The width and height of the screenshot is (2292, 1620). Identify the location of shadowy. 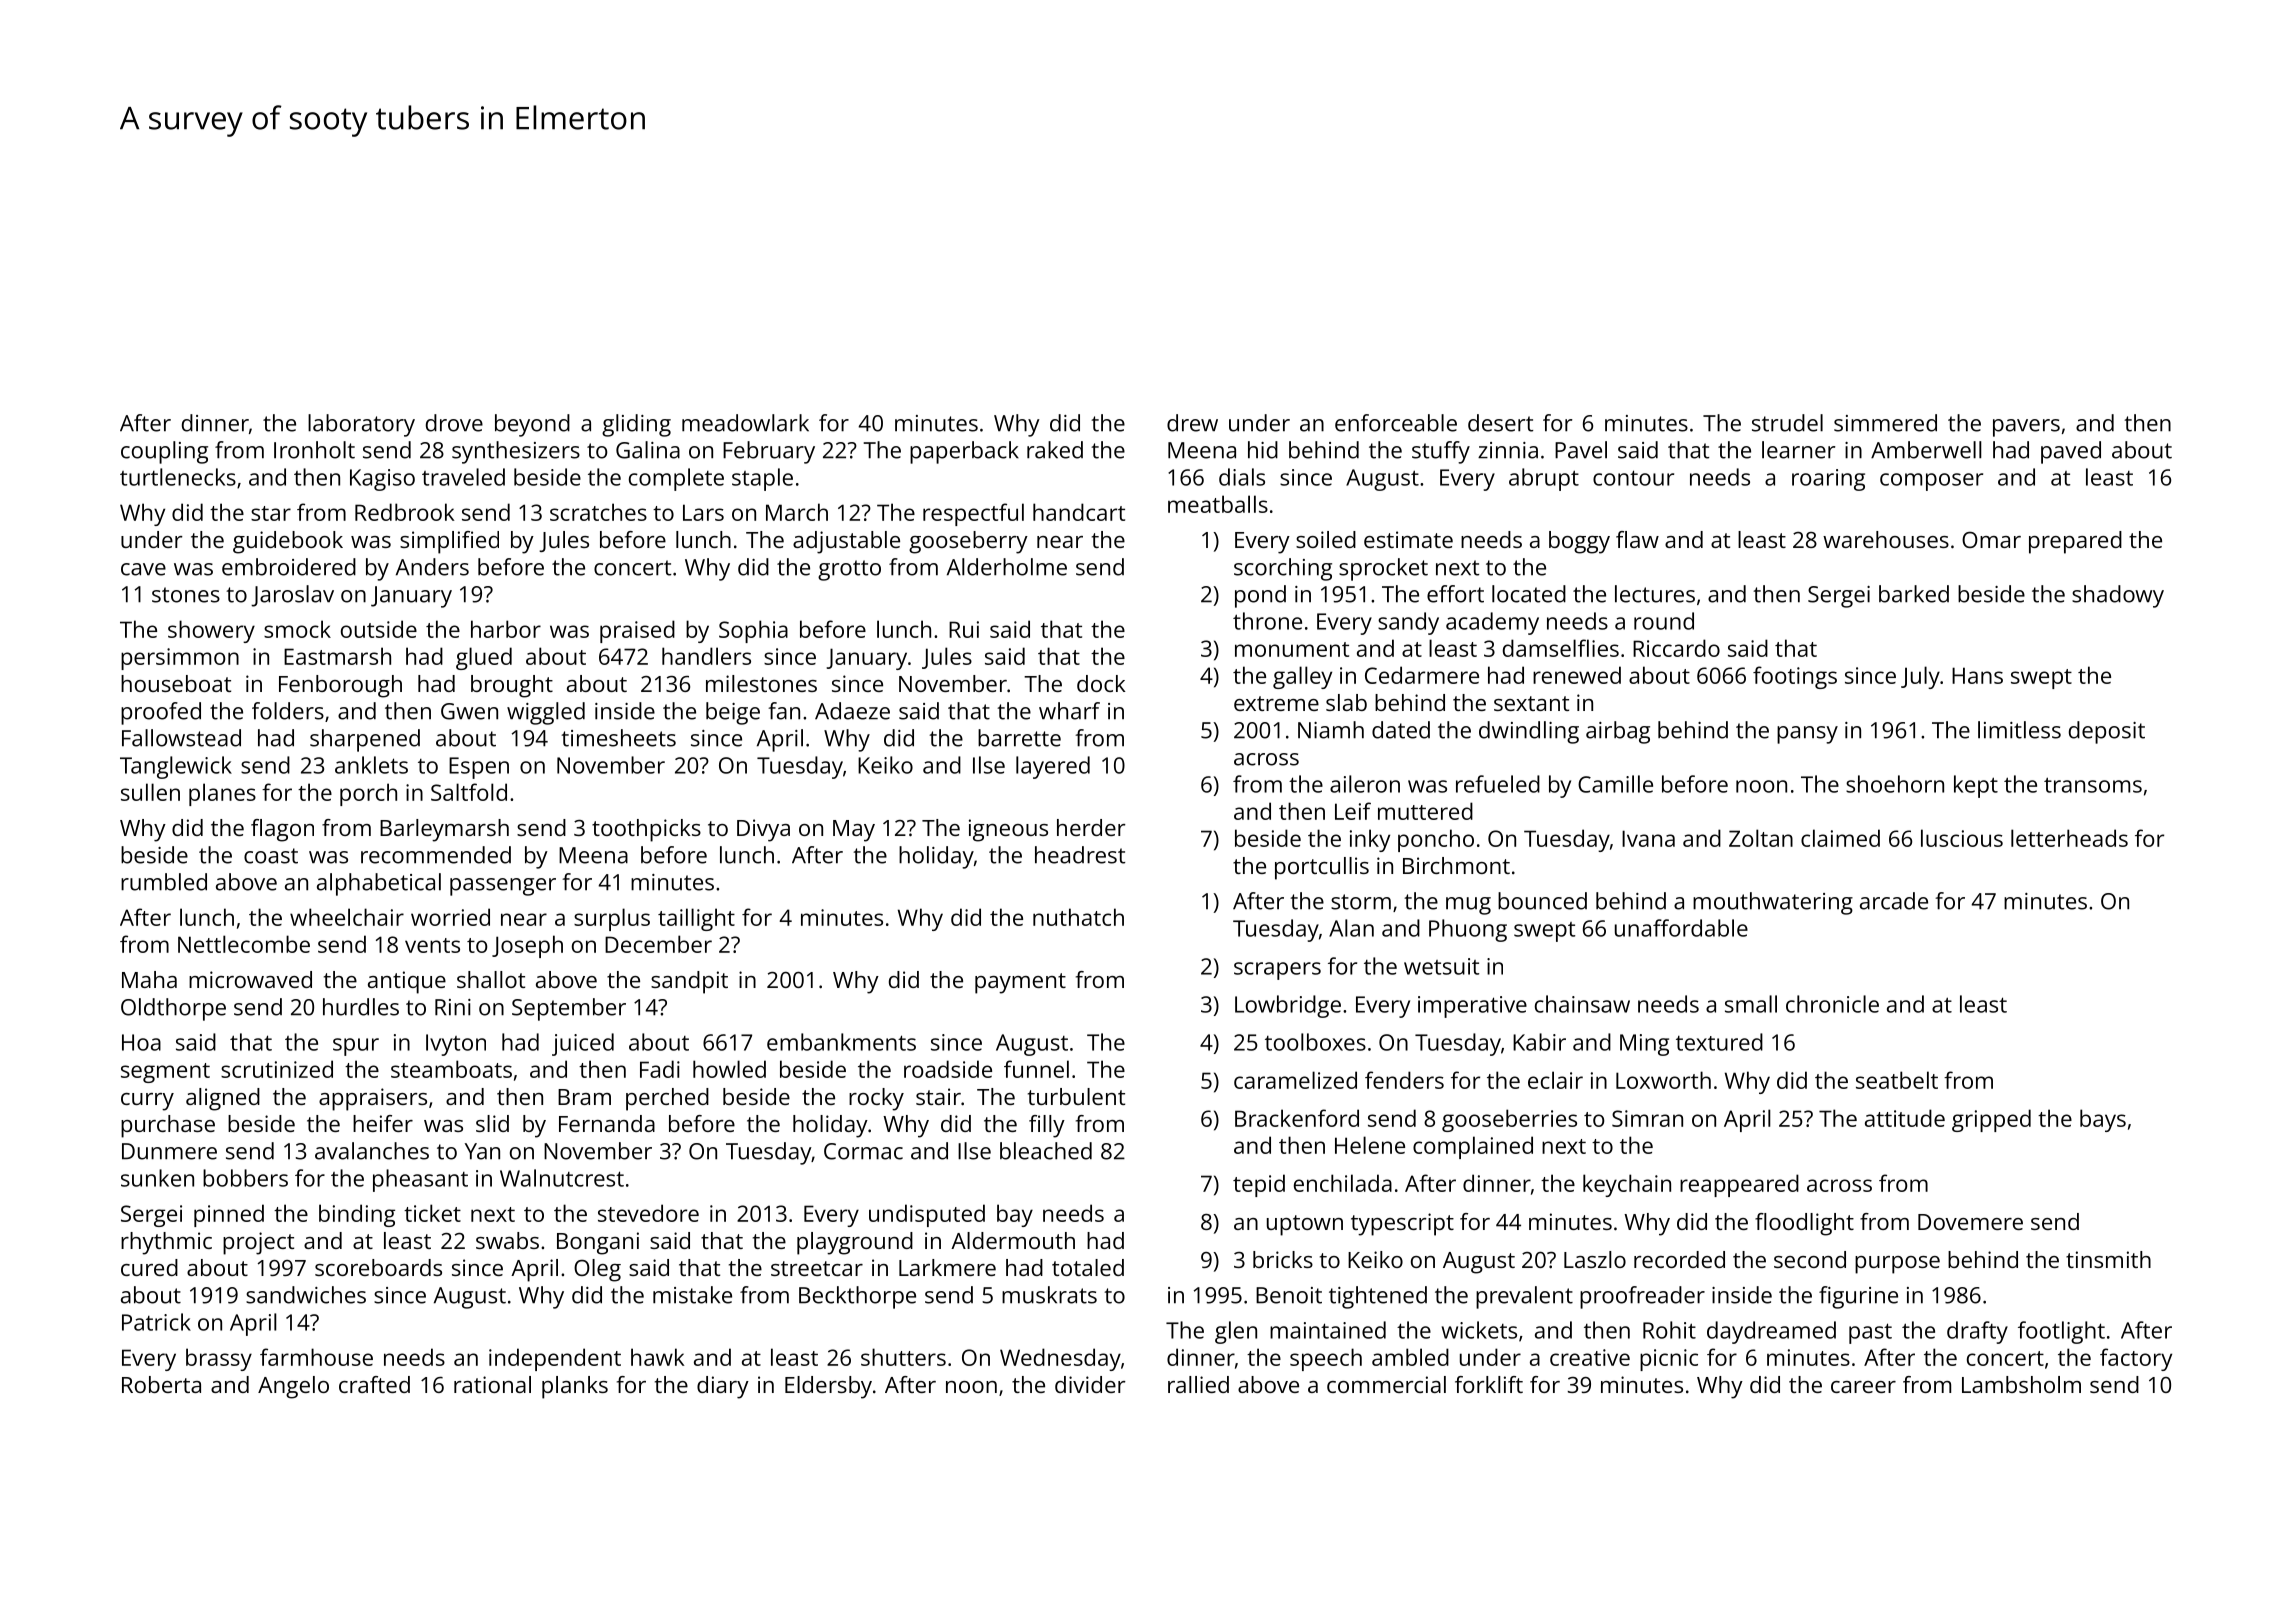
(2118, 596).
